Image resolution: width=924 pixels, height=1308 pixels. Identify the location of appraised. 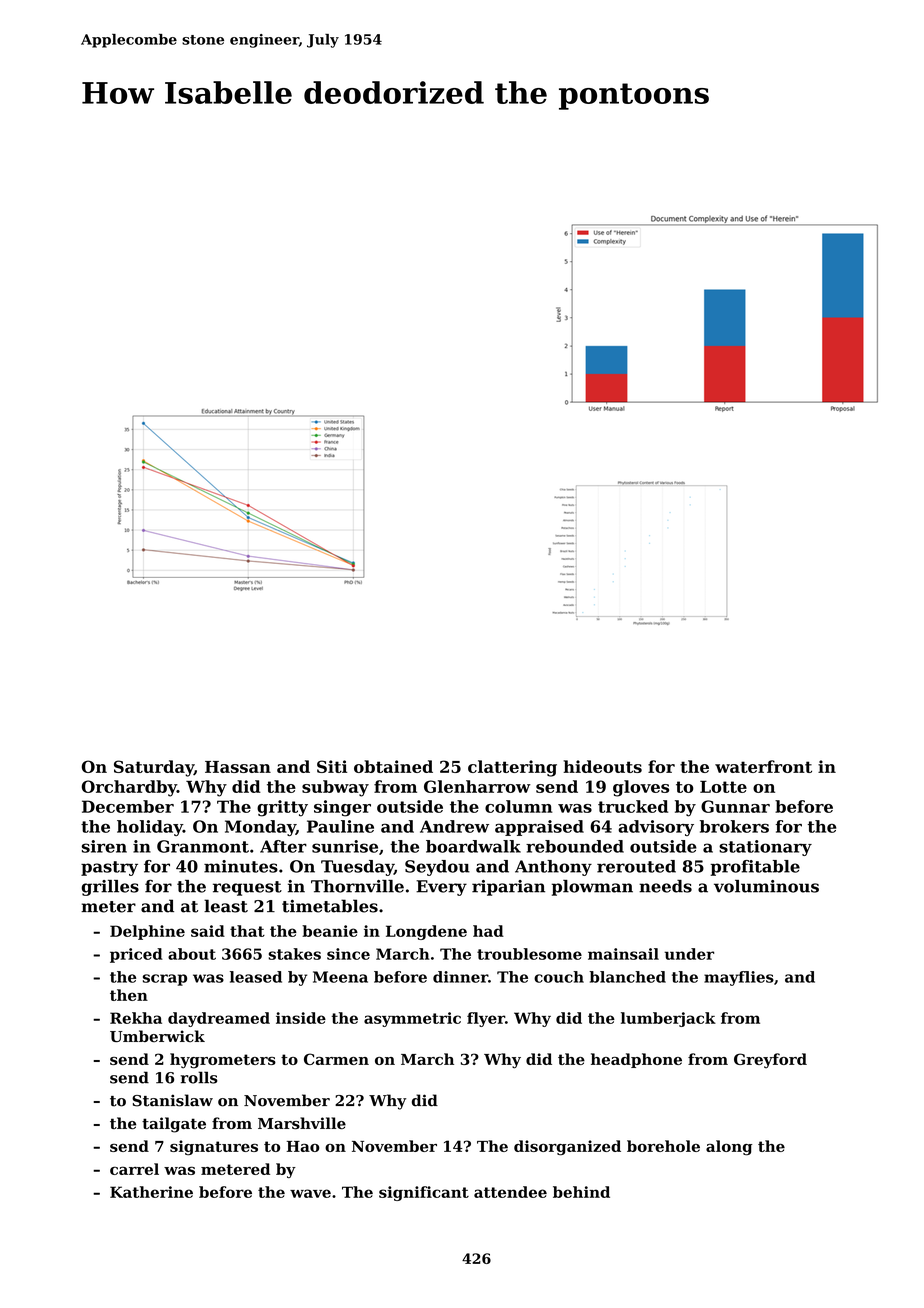
(539, 828).
